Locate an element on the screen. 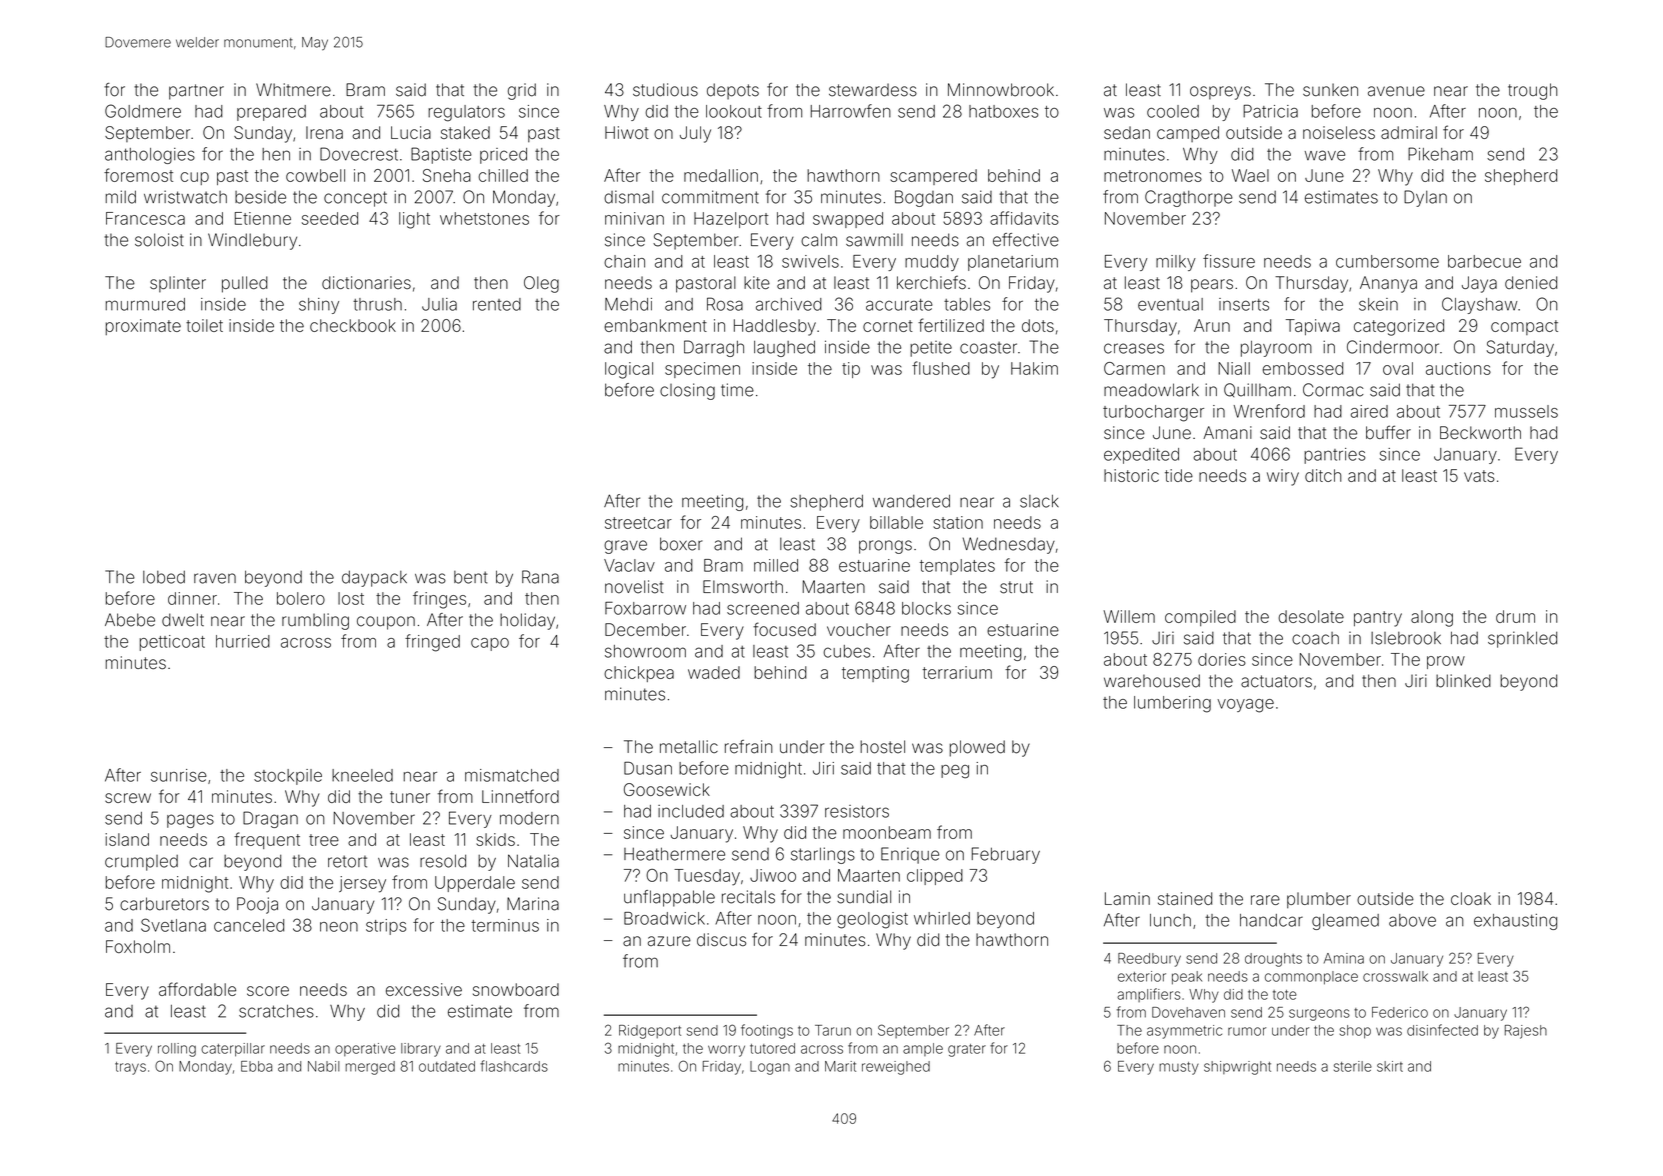 The width and height of the screenshot is (1663, 1176). geologist is located at coordinates (872, 920).
